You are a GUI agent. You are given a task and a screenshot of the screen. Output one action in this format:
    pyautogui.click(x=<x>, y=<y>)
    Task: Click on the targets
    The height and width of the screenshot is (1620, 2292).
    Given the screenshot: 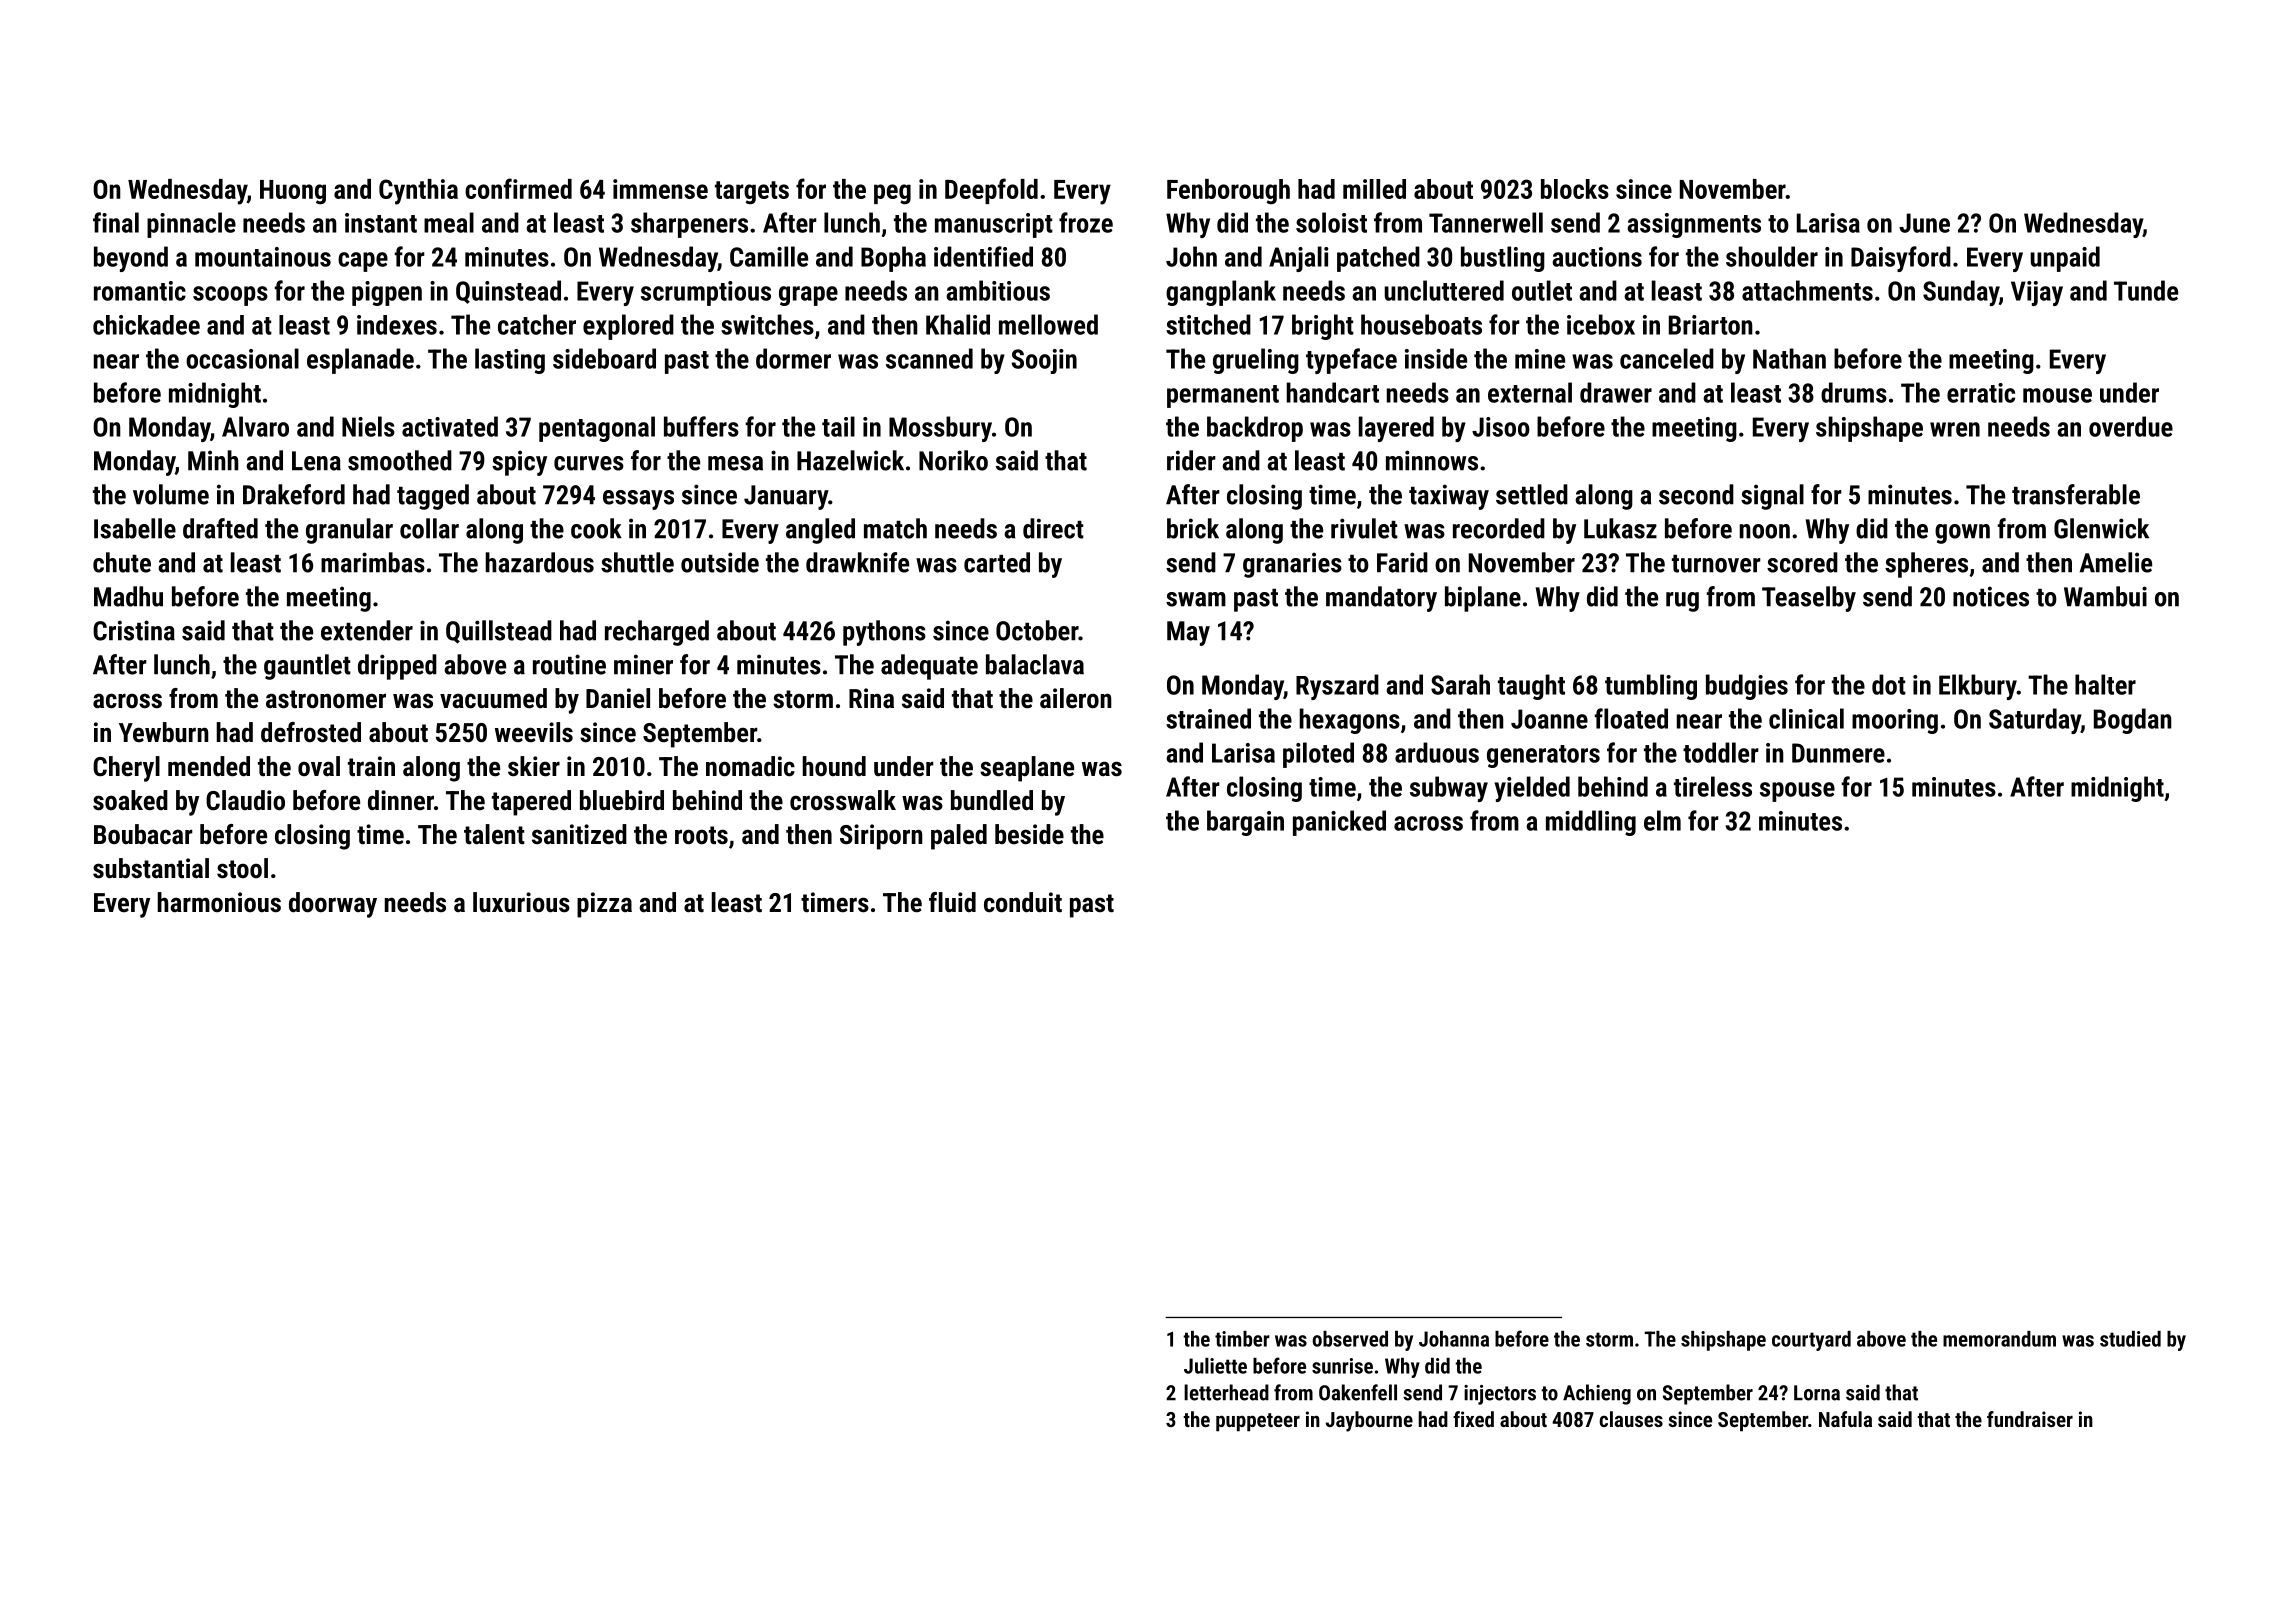 What is the action you would take?
    pyautogui.click(x=752, y=192)
